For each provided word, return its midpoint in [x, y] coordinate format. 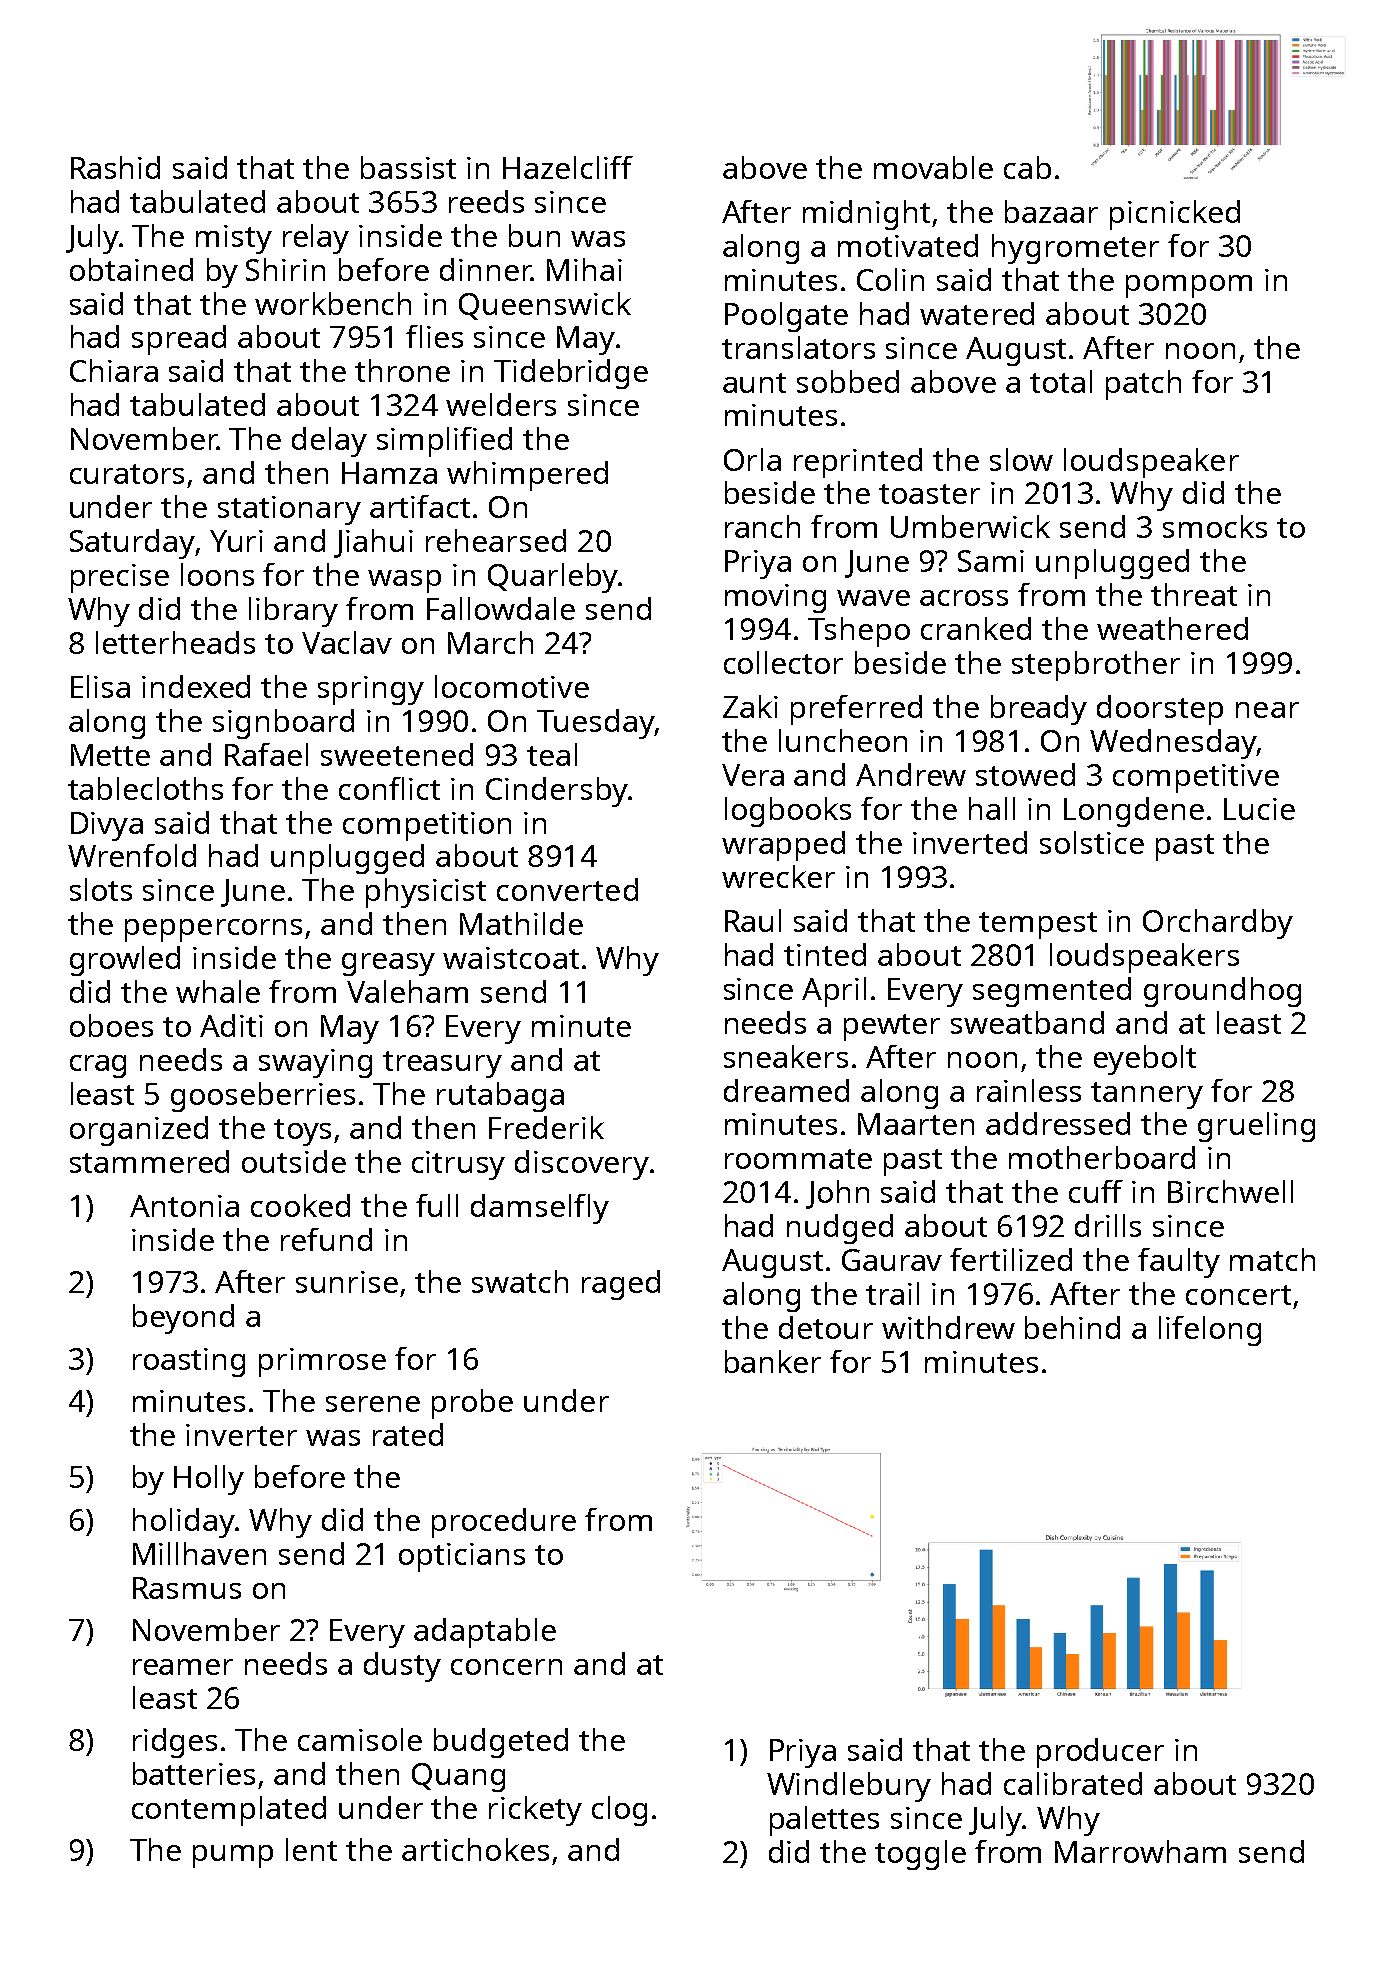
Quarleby [553, 578]
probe [472, 1404]
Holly [209, 1480]
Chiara [114, 370]
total [1061, 381]
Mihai [584, 269]
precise [120, 578]
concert [1238, 1295]
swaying [315, 1063]
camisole [360, 1739]
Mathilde [521, 923]
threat [1194, 594]
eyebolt [1145, 1060]
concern [506, 1667]
